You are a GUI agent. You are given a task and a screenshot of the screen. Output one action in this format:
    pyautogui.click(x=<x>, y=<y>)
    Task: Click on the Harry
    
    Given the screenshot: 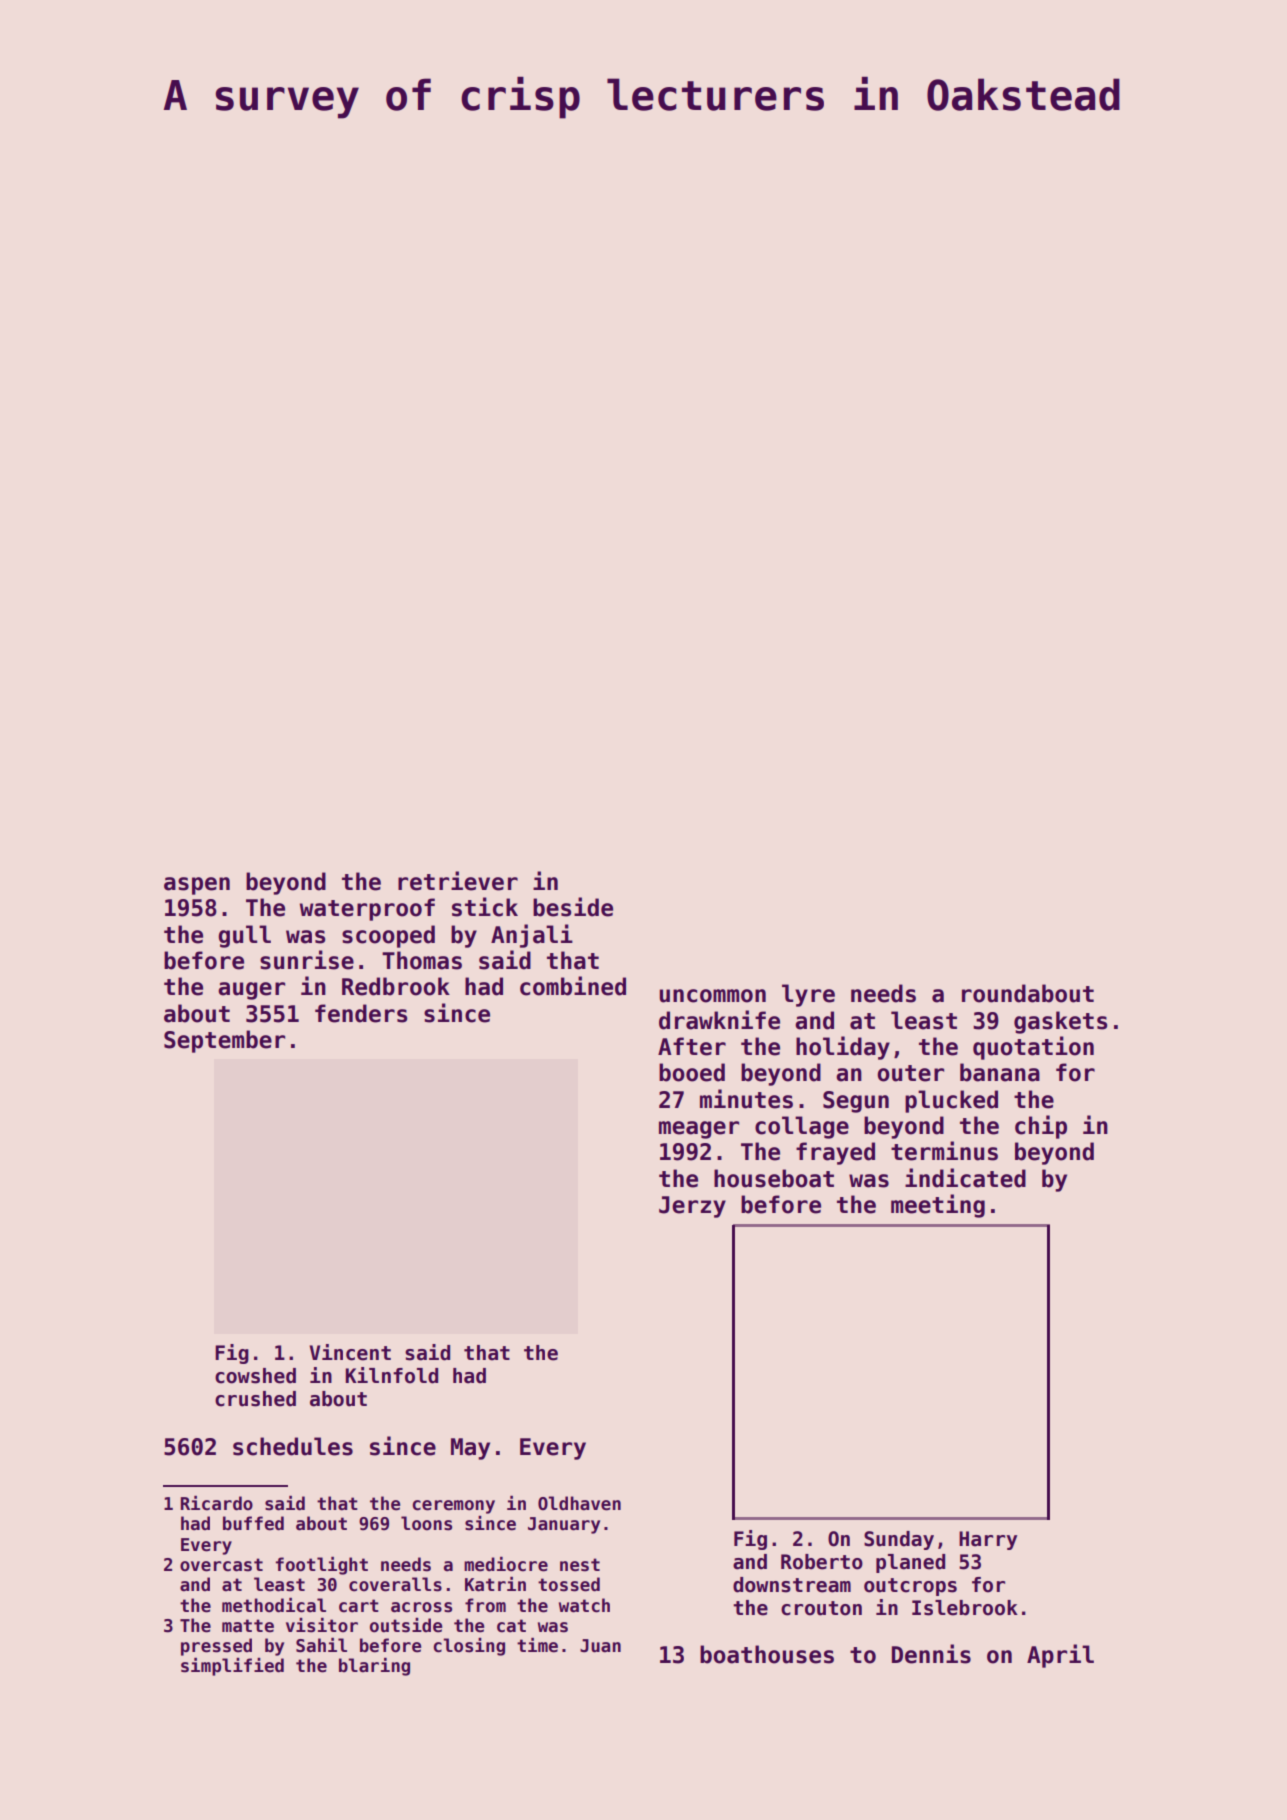 What is the action you would take?
    pyautogui.click(x=988, y=1540)
